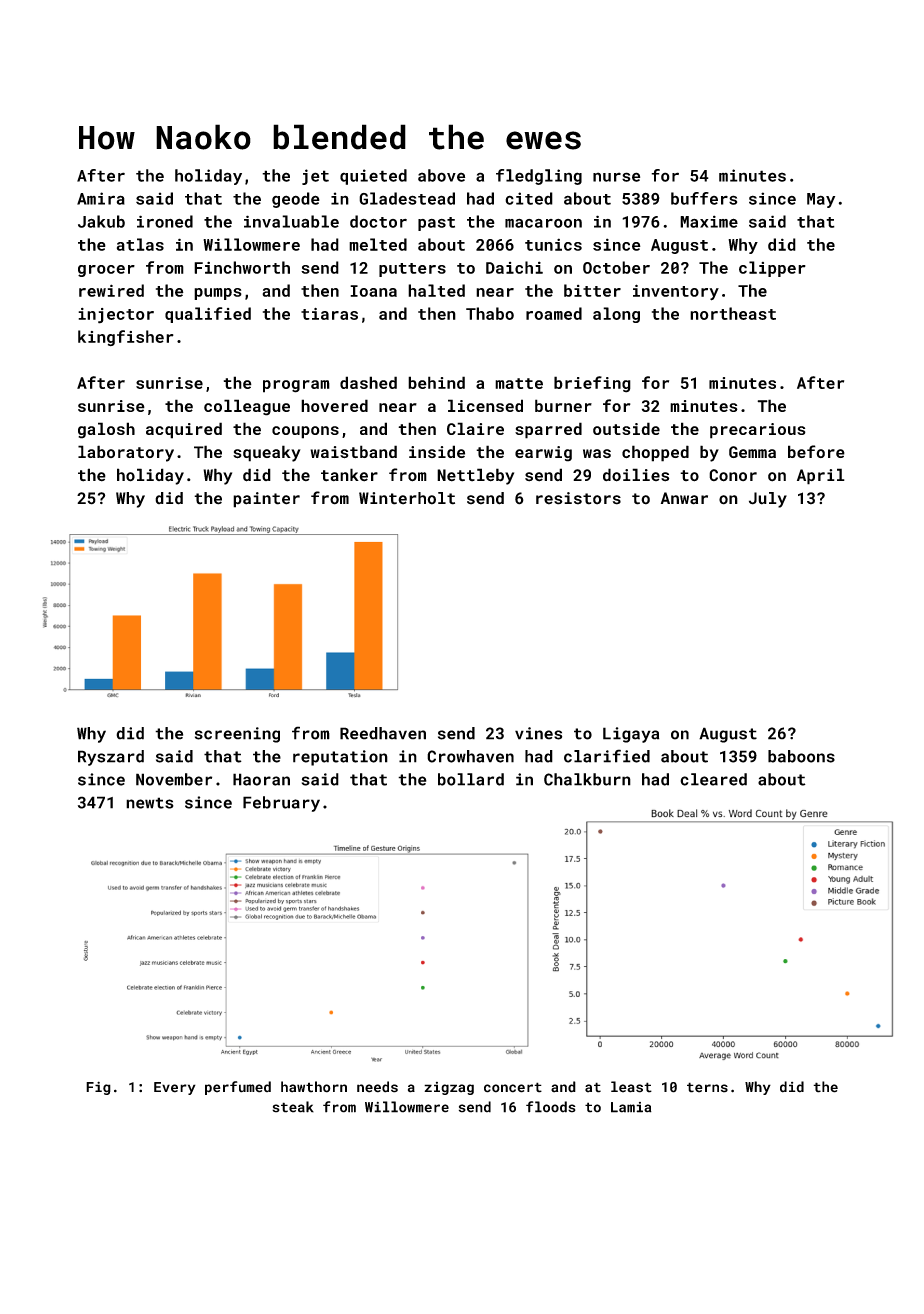  What do you see at coordinates (266, 500) in the document?
I see `painter` at bounding box center [266, 500].
